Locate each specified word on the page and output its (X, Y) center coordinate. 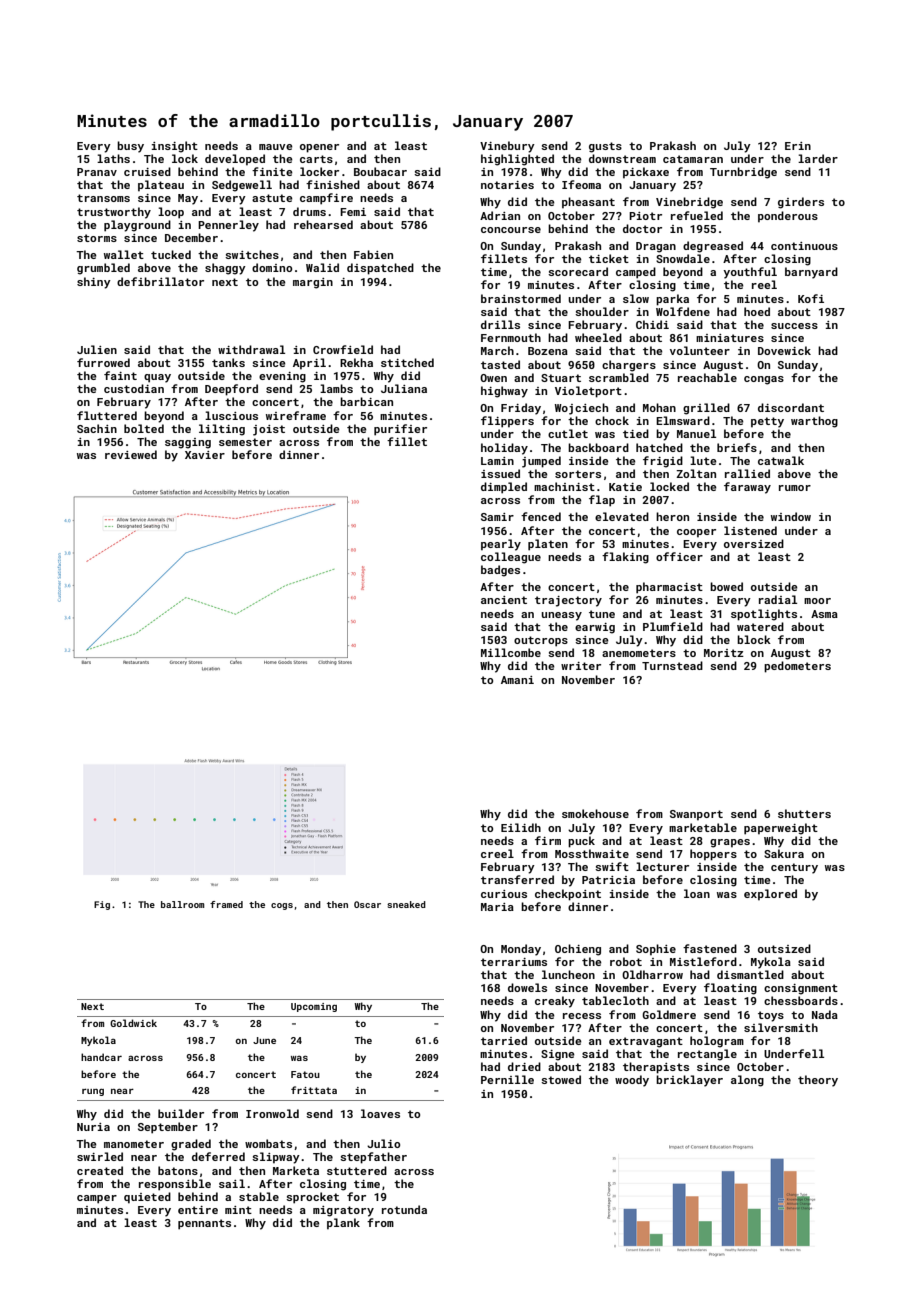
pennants (204, 1224)
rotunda (404, 1209)
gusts (605, 147)
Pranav (97, 172)
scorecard (578, 271)
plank (343, 1224)
